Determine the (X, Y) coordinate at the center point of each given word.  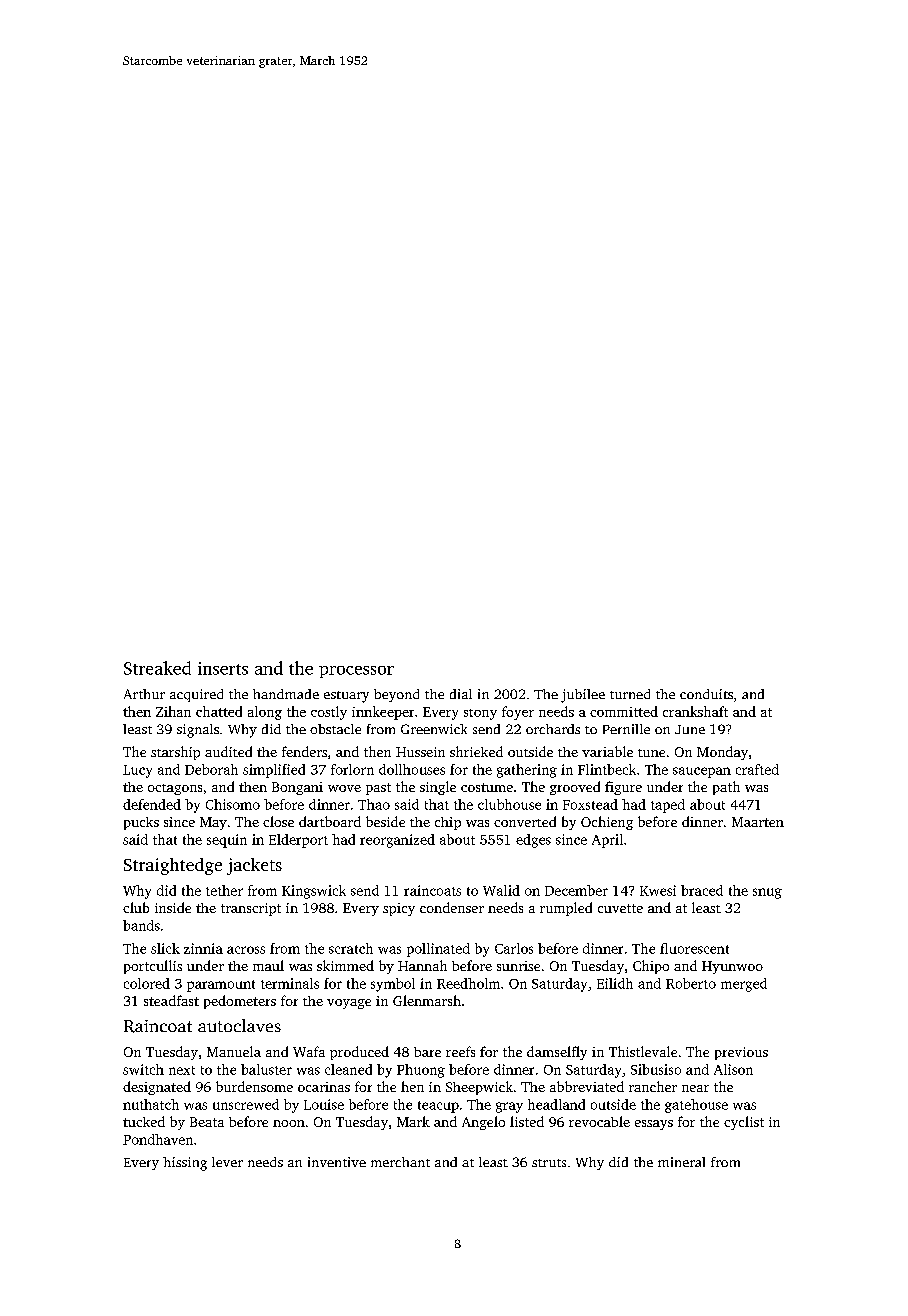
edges (533, 841)
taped (668, 806)
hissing (185, 1164)
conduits (706, 694)
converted (525, 821)
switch (143, 1069)
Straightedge (173, 866)
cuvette (620, 908)
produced (359, 1053)
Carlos (514, 948)
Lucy (137, 771)
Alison (733, 1069)
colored (147, 983)
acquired (196, 695)
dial (461, 694)
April (607, 841)
